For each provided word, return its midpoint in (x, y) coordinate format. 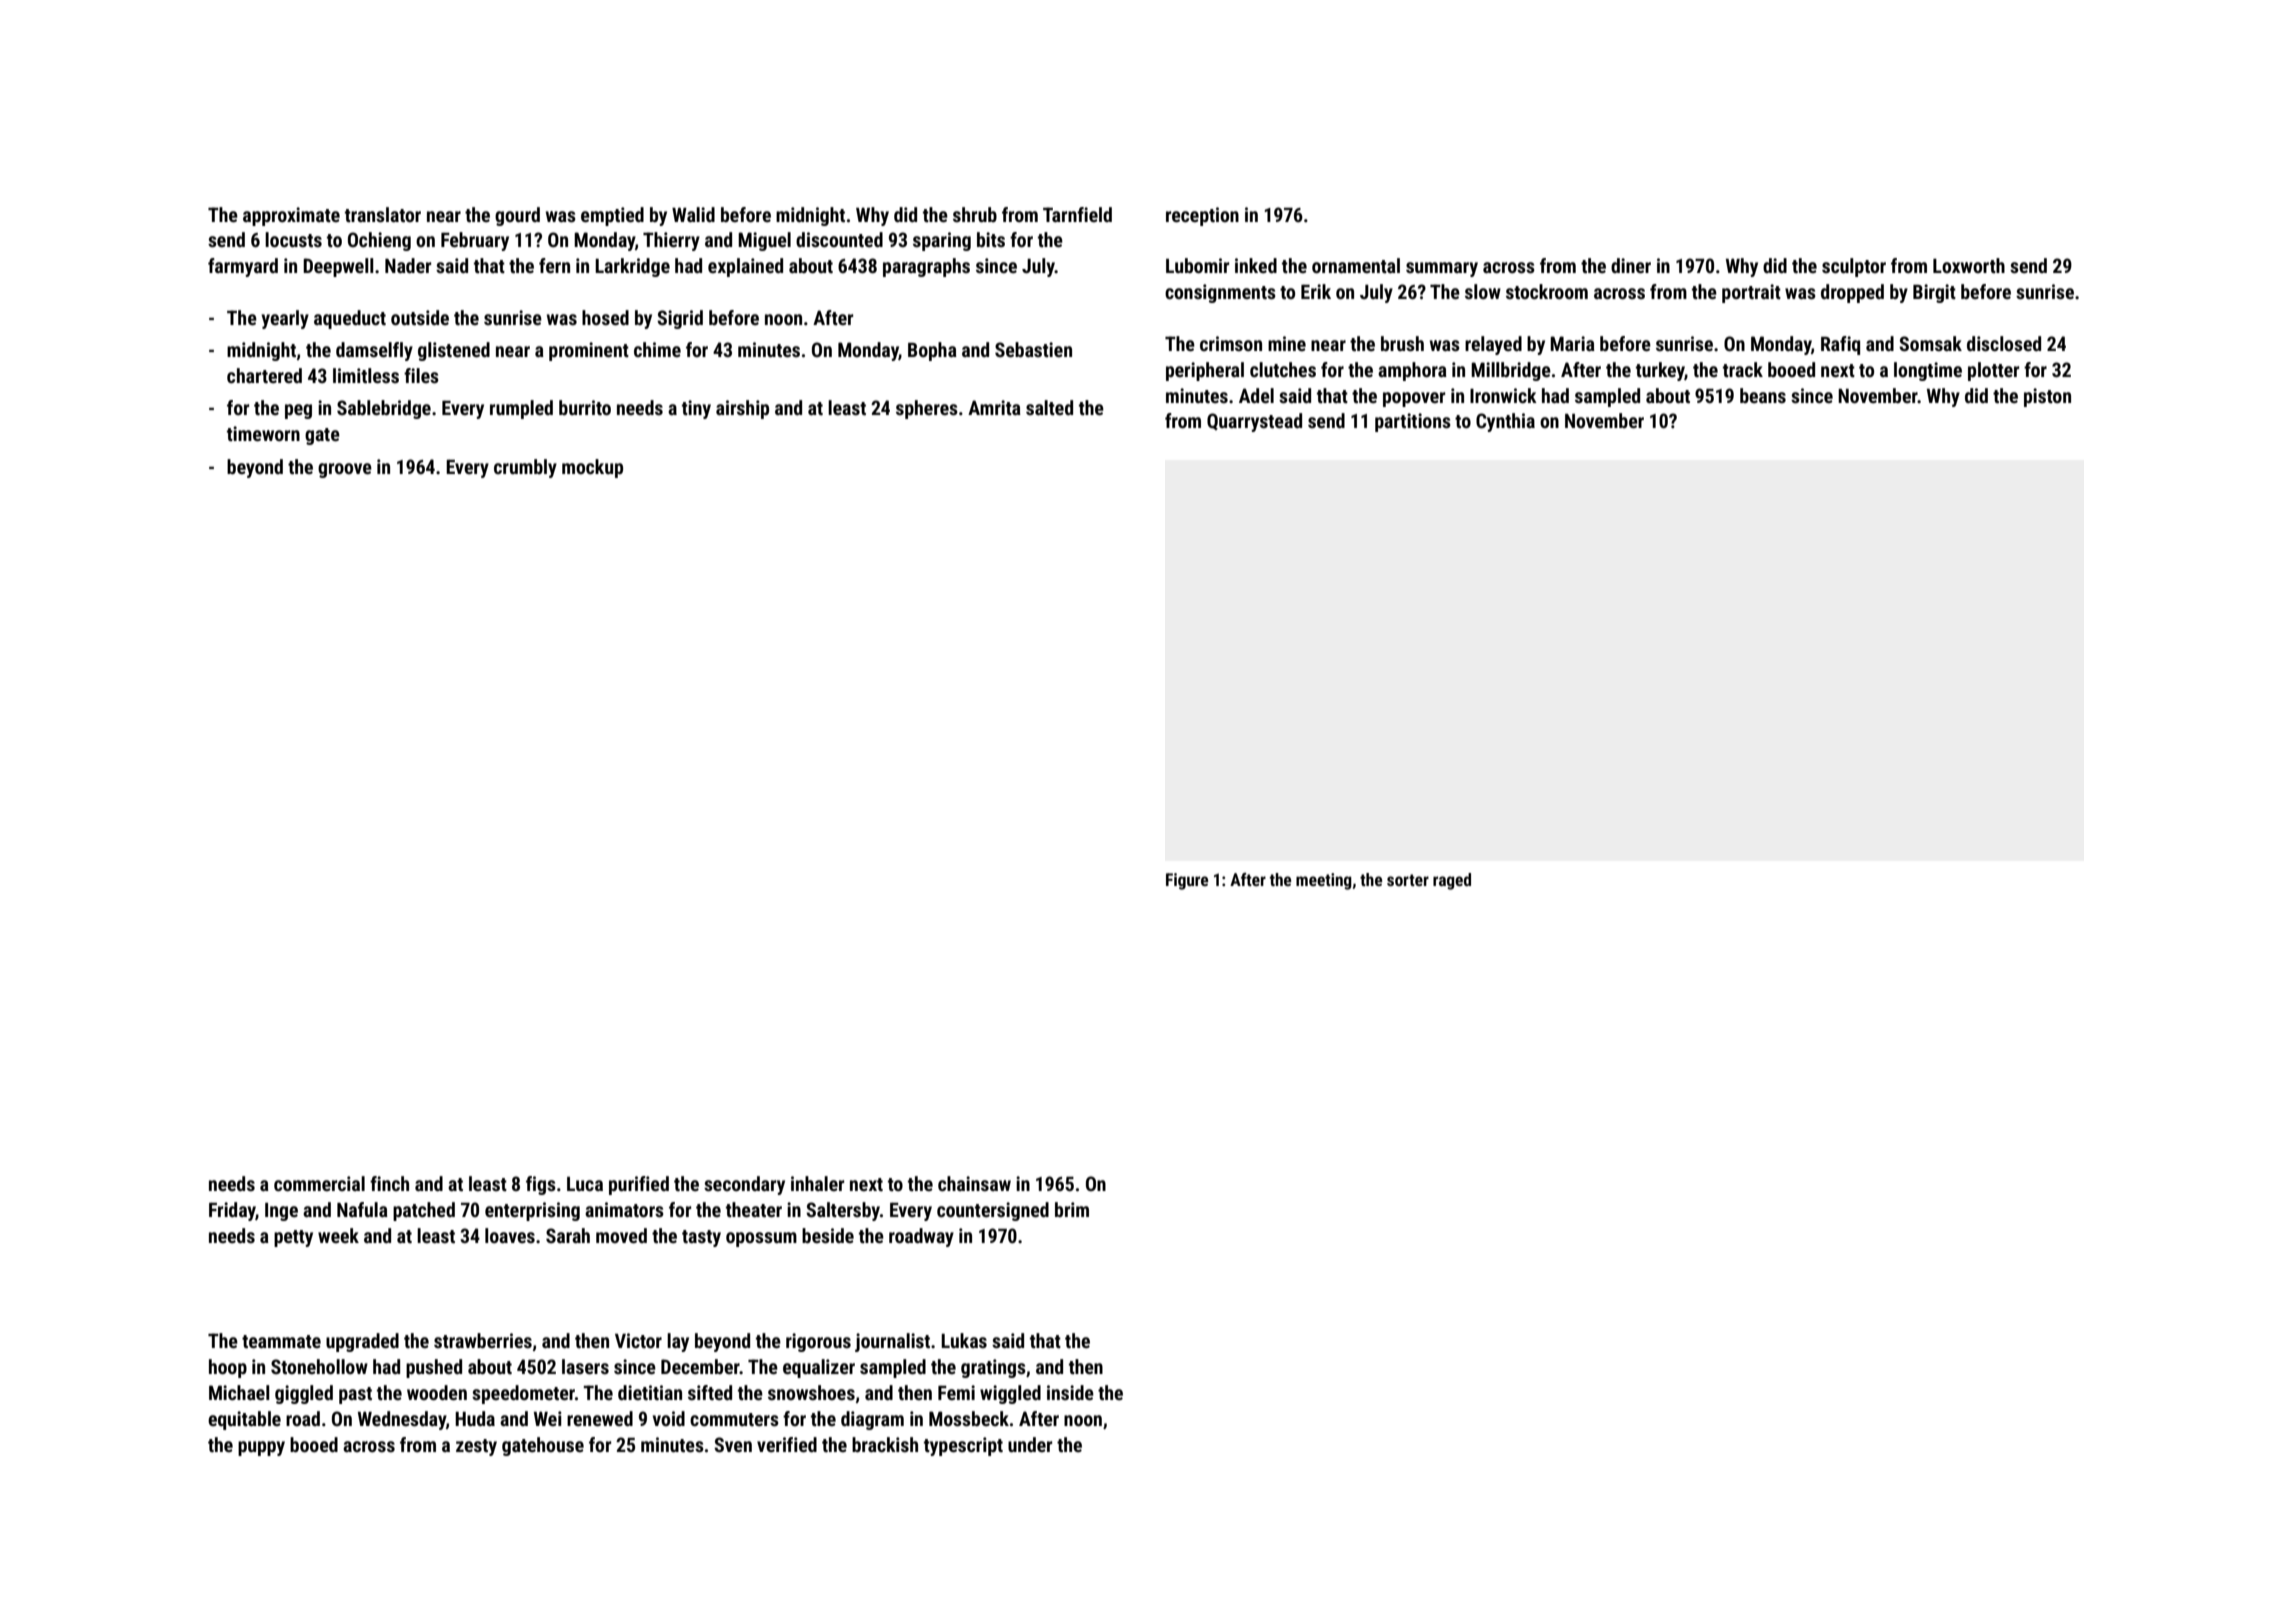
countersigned (993, 1211)
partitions (1413, 422)
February (475, 241)
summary (1442, 269)
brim (1072, 1209)
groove (345, 470)
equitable (244, 1420)
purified (639, 1185)
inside (1070, 1392)
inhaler (817, 1183)
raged (1452, 881)
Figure (1187, 881)
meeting (1324, 881)
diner (1631, 265)
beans (1763, 395)
